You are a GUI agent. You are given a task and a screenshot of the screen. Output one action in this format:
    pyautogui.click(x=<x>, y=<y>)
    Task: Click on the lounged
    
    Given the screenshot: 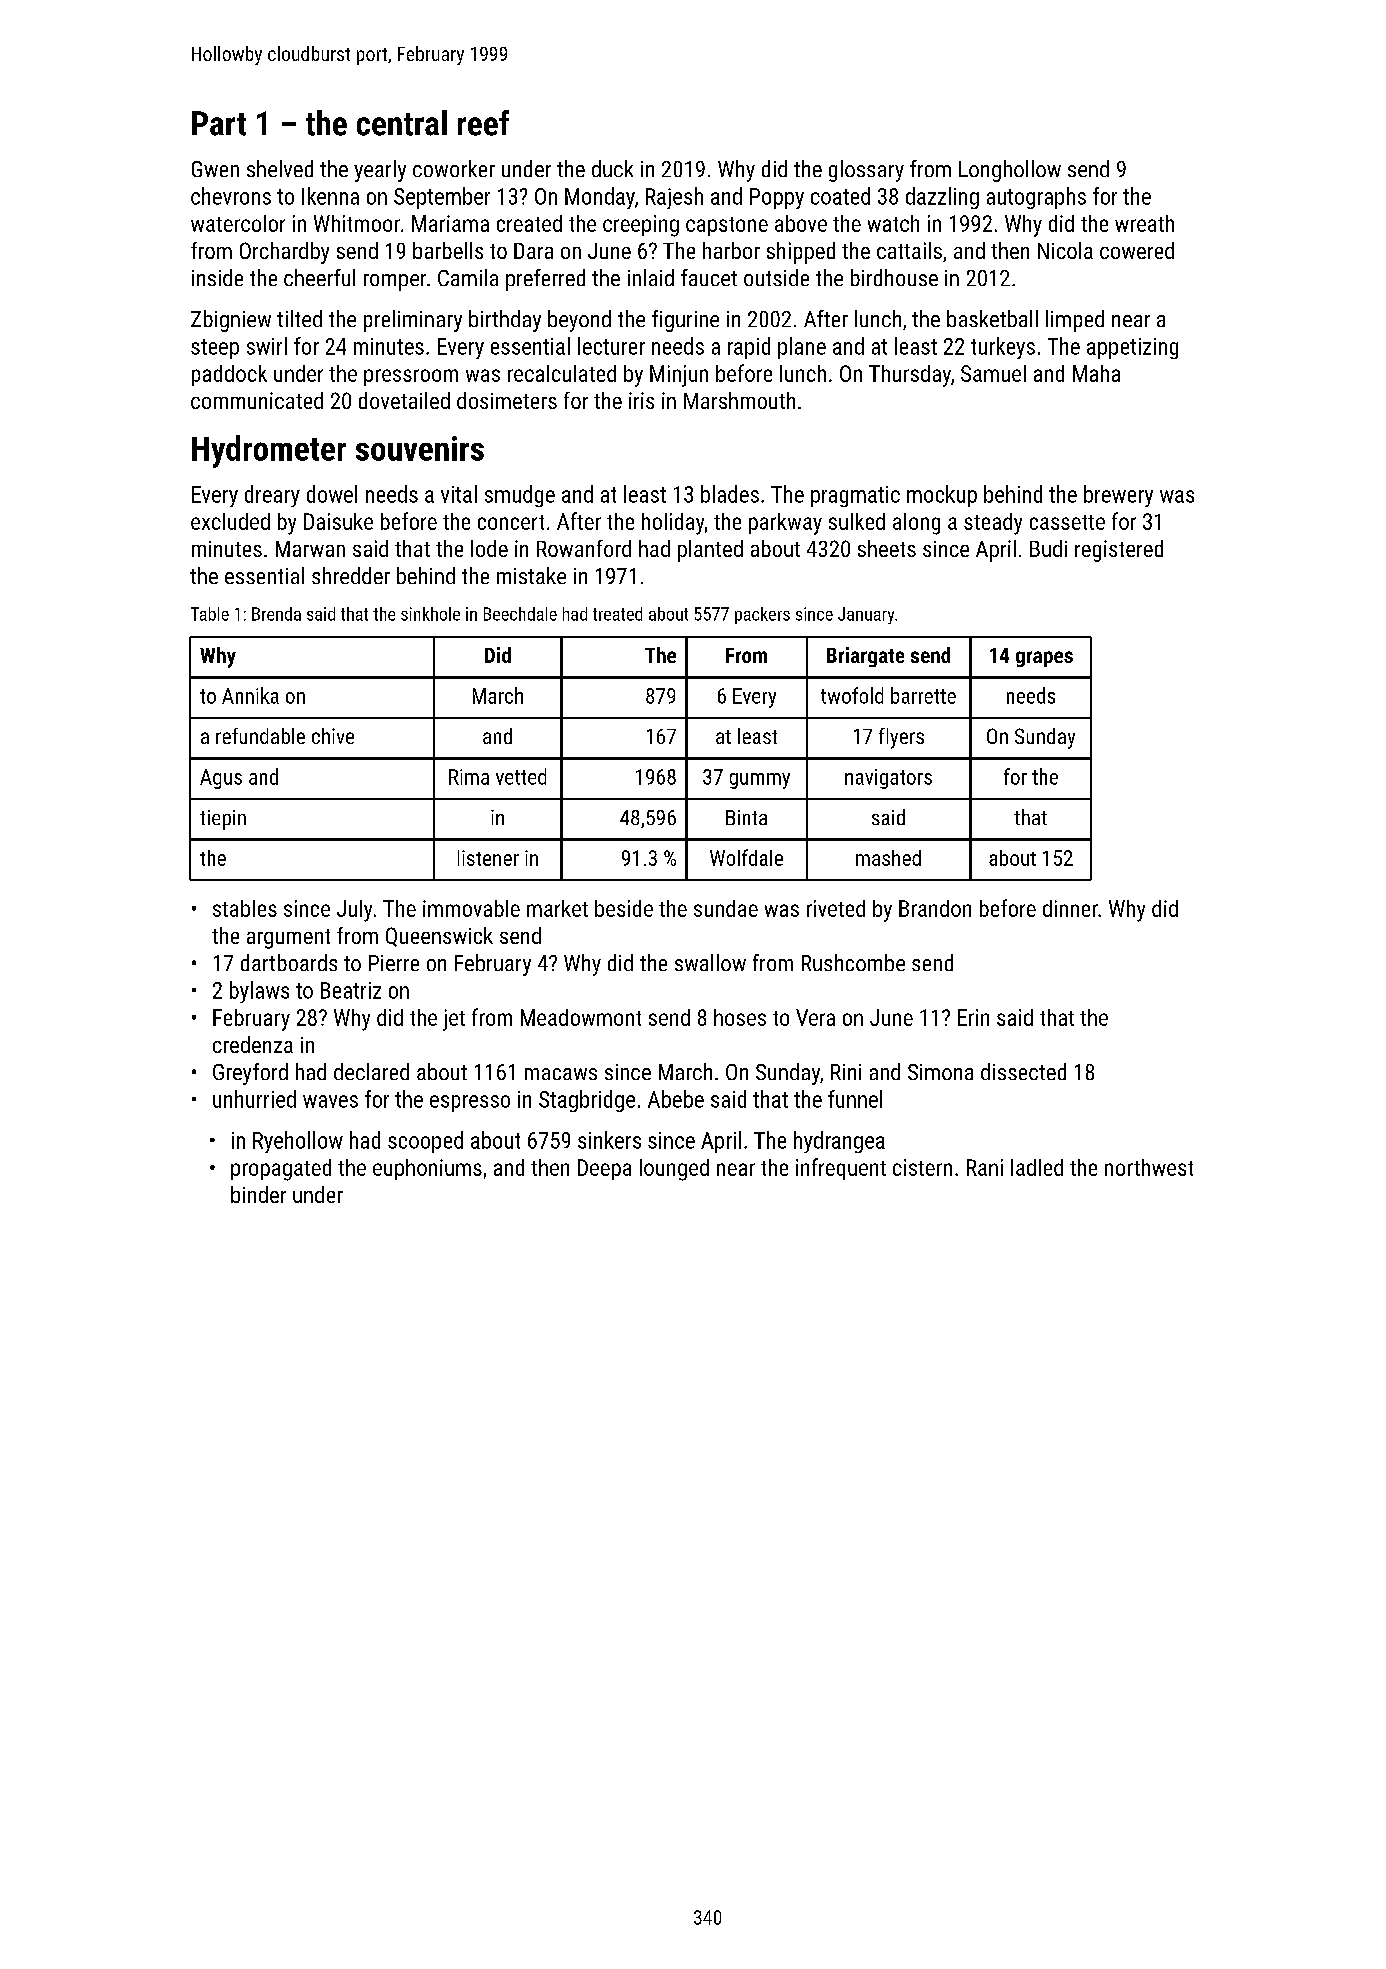 What is the action you would take?
    pyautogui.click(x=674, y=1170)
